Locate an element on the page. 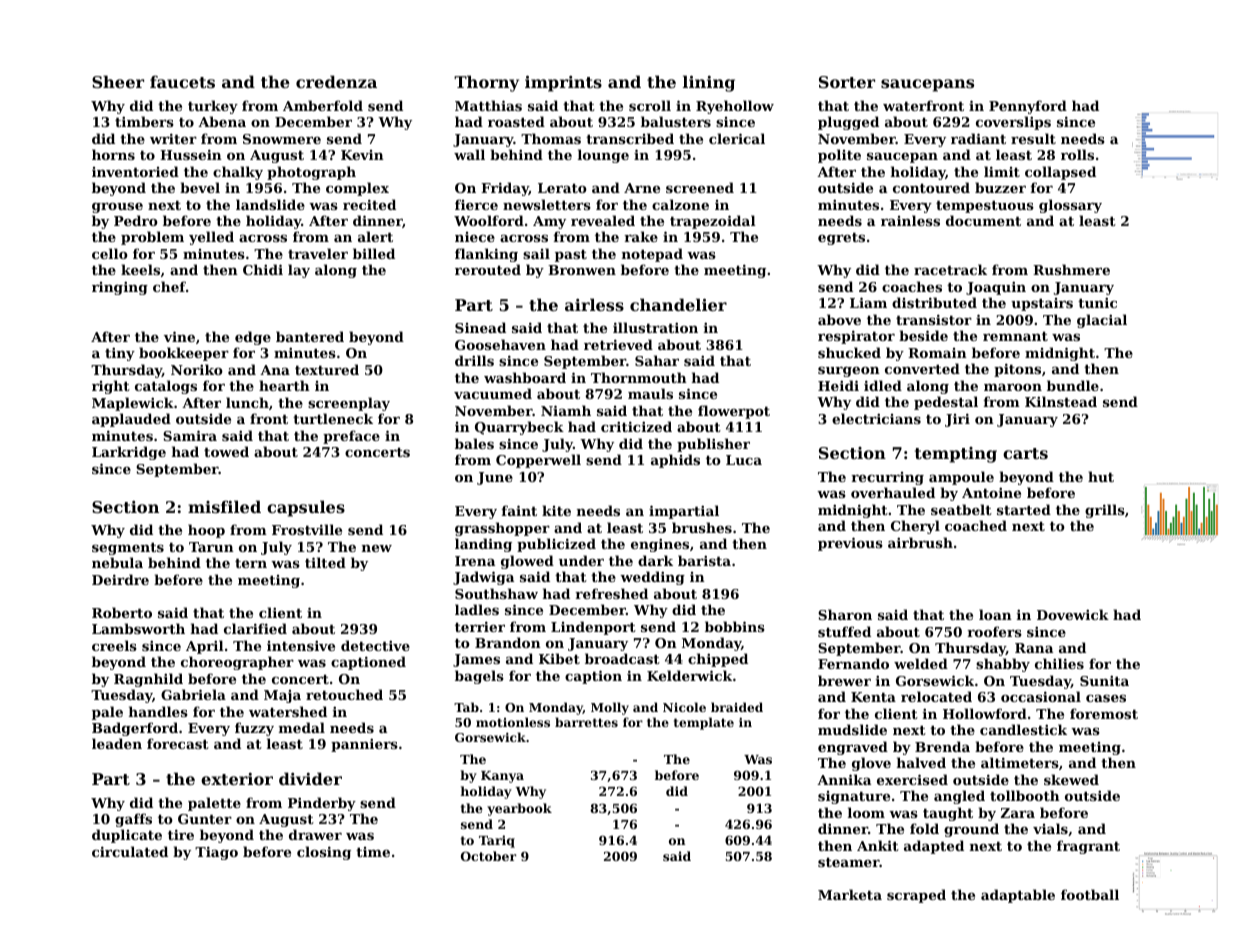 This page has width=1233, height=952. Tiago is located at coordinates (216, 853).
